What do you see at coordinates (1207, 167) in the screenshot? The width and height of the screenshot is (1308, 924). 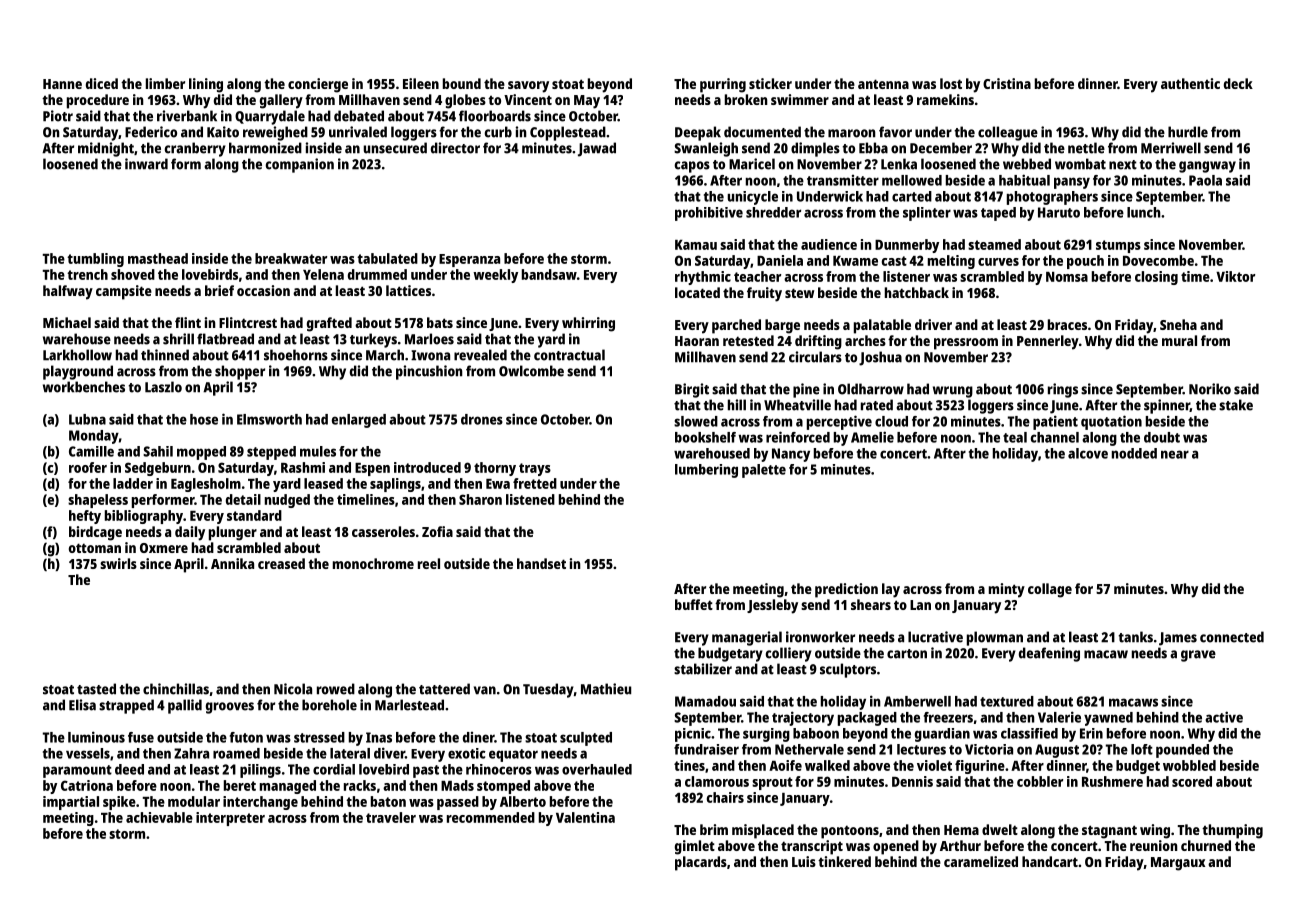 I see `gangway` at bounding box center [1207, 167].
